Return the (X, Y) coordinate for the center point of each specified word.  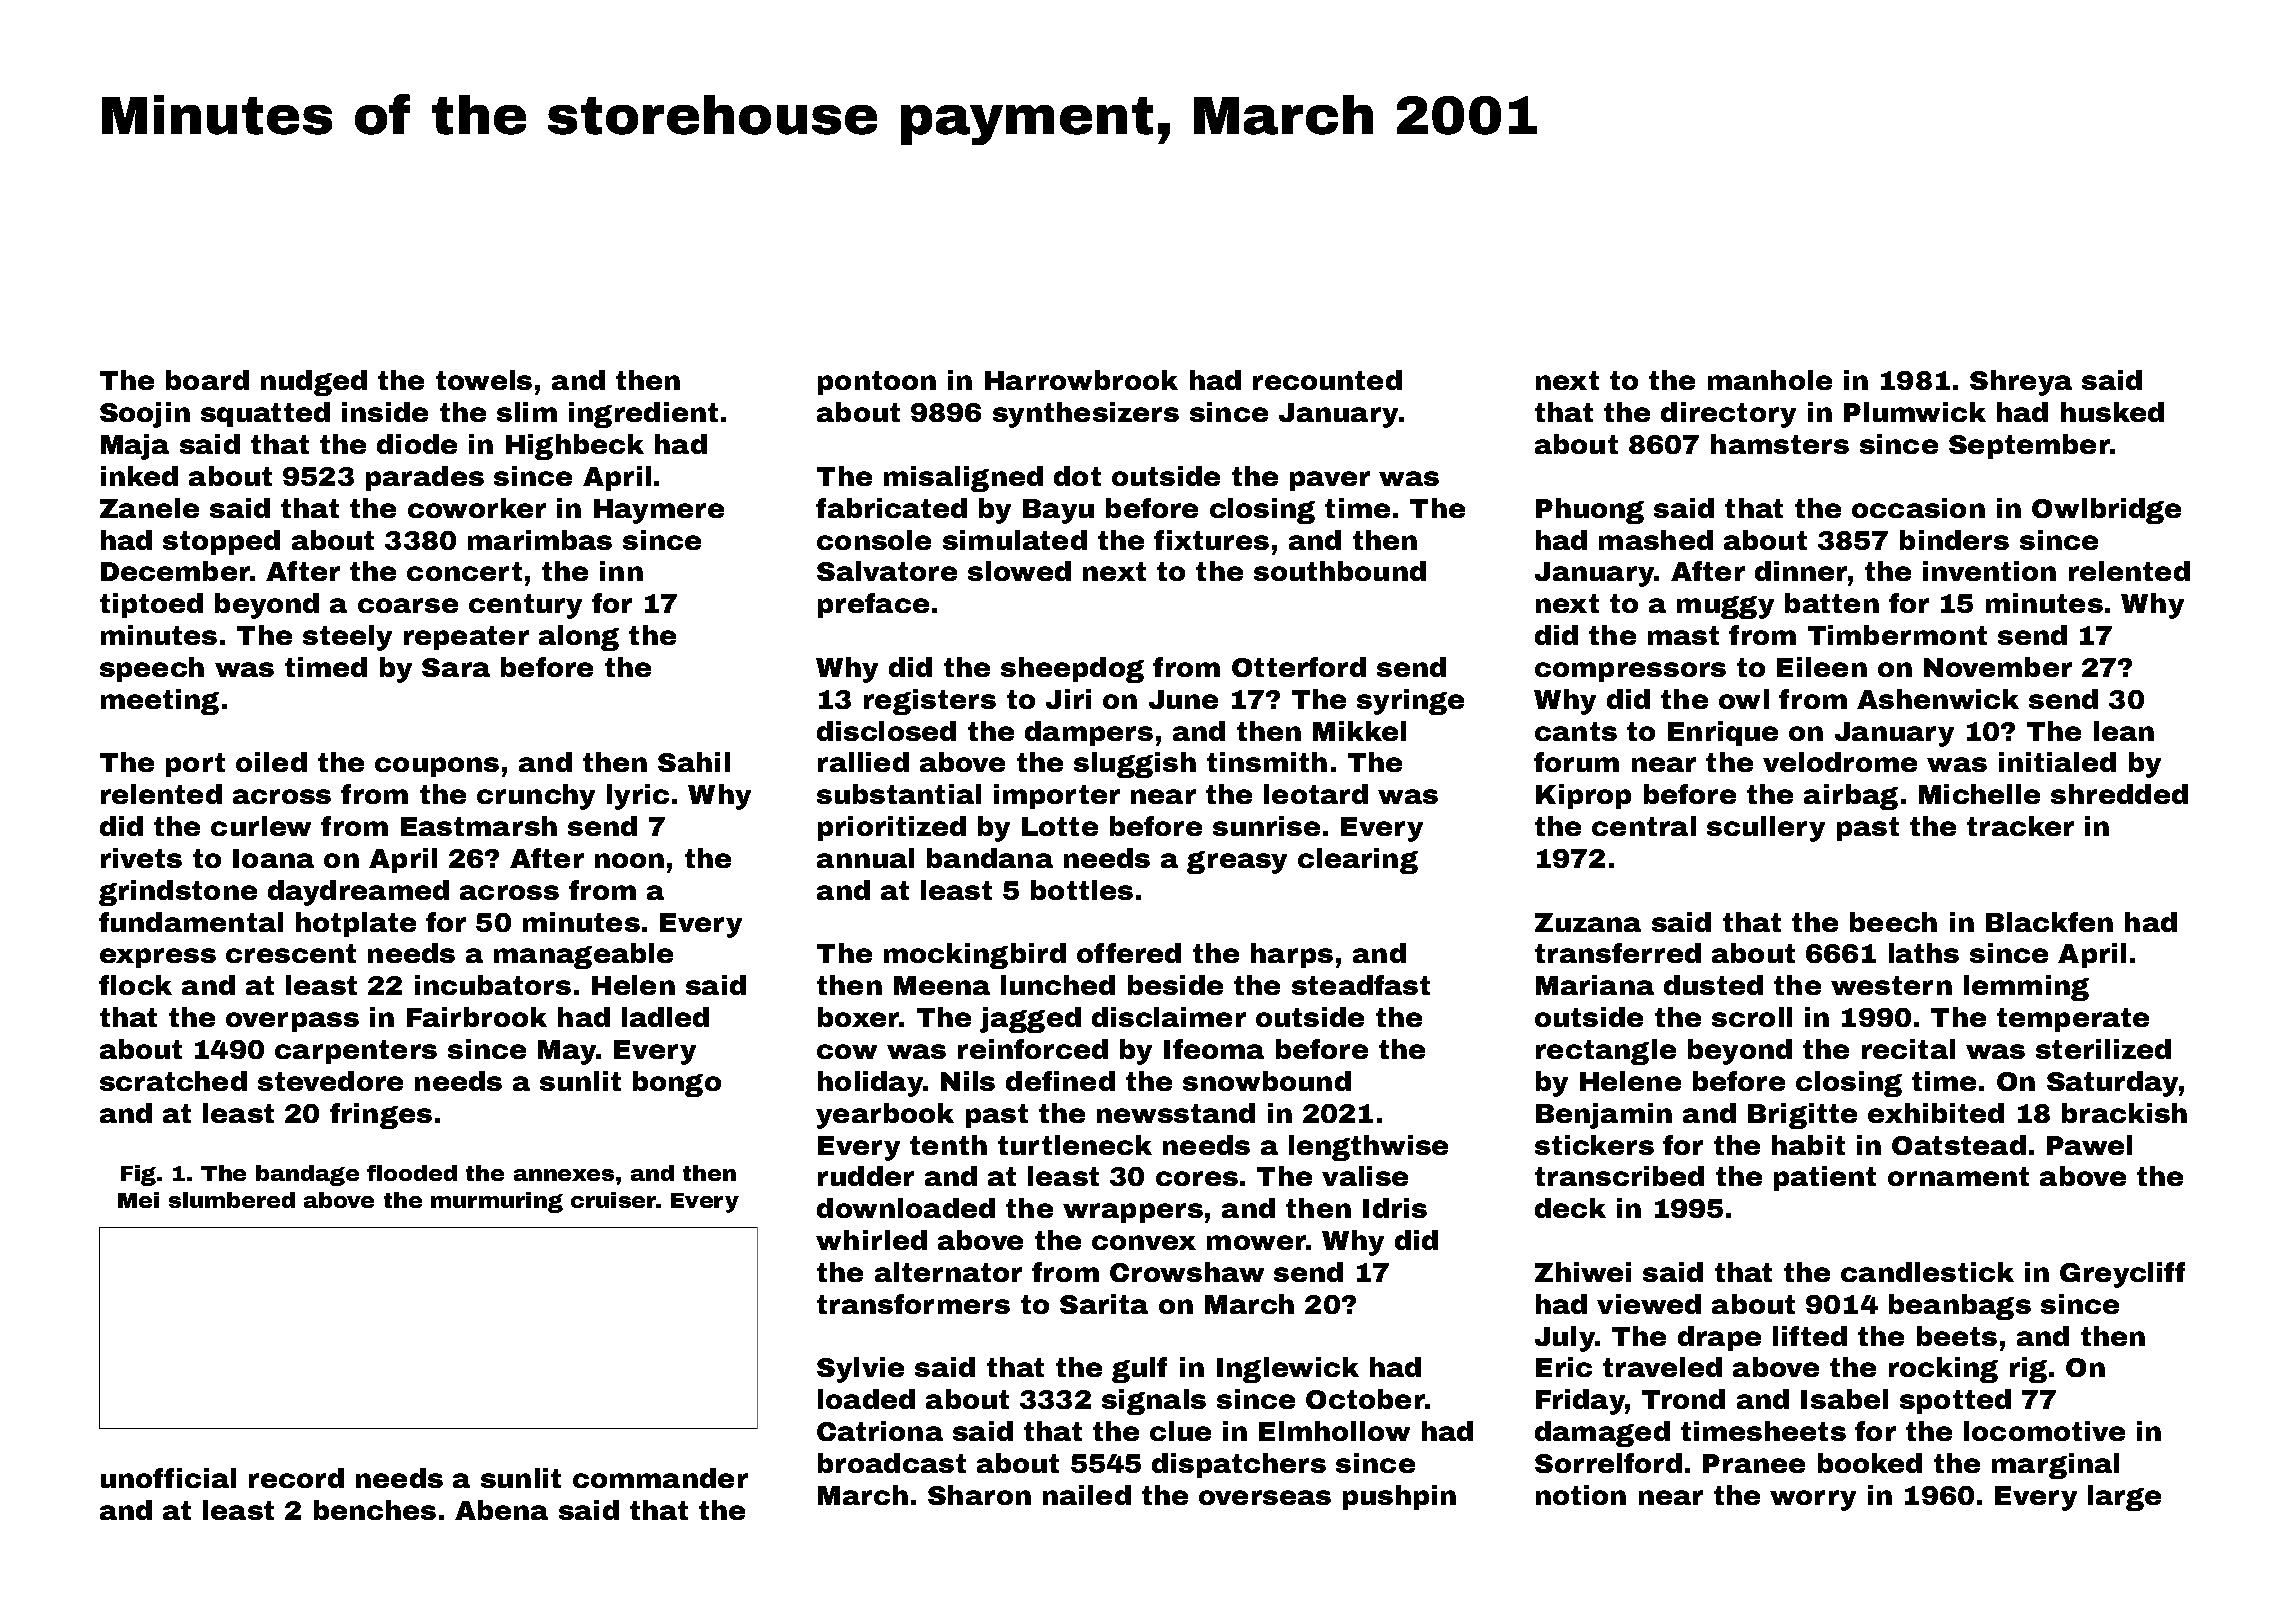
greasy (1237, 862)
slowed (1019, 571)
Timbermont (1897, 635)
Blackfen (2049, 922)
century (525, 606)
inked (139, 476)
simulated (1015, 540)
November (1998, 667)
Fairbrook (477, 1017)
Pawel (2089, 1145)
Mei (138, 1200)
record (296, 1478)
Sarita (1104, 1304)
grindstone (178, 893)
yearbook (885, 1116)
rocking (1943, 1370)
